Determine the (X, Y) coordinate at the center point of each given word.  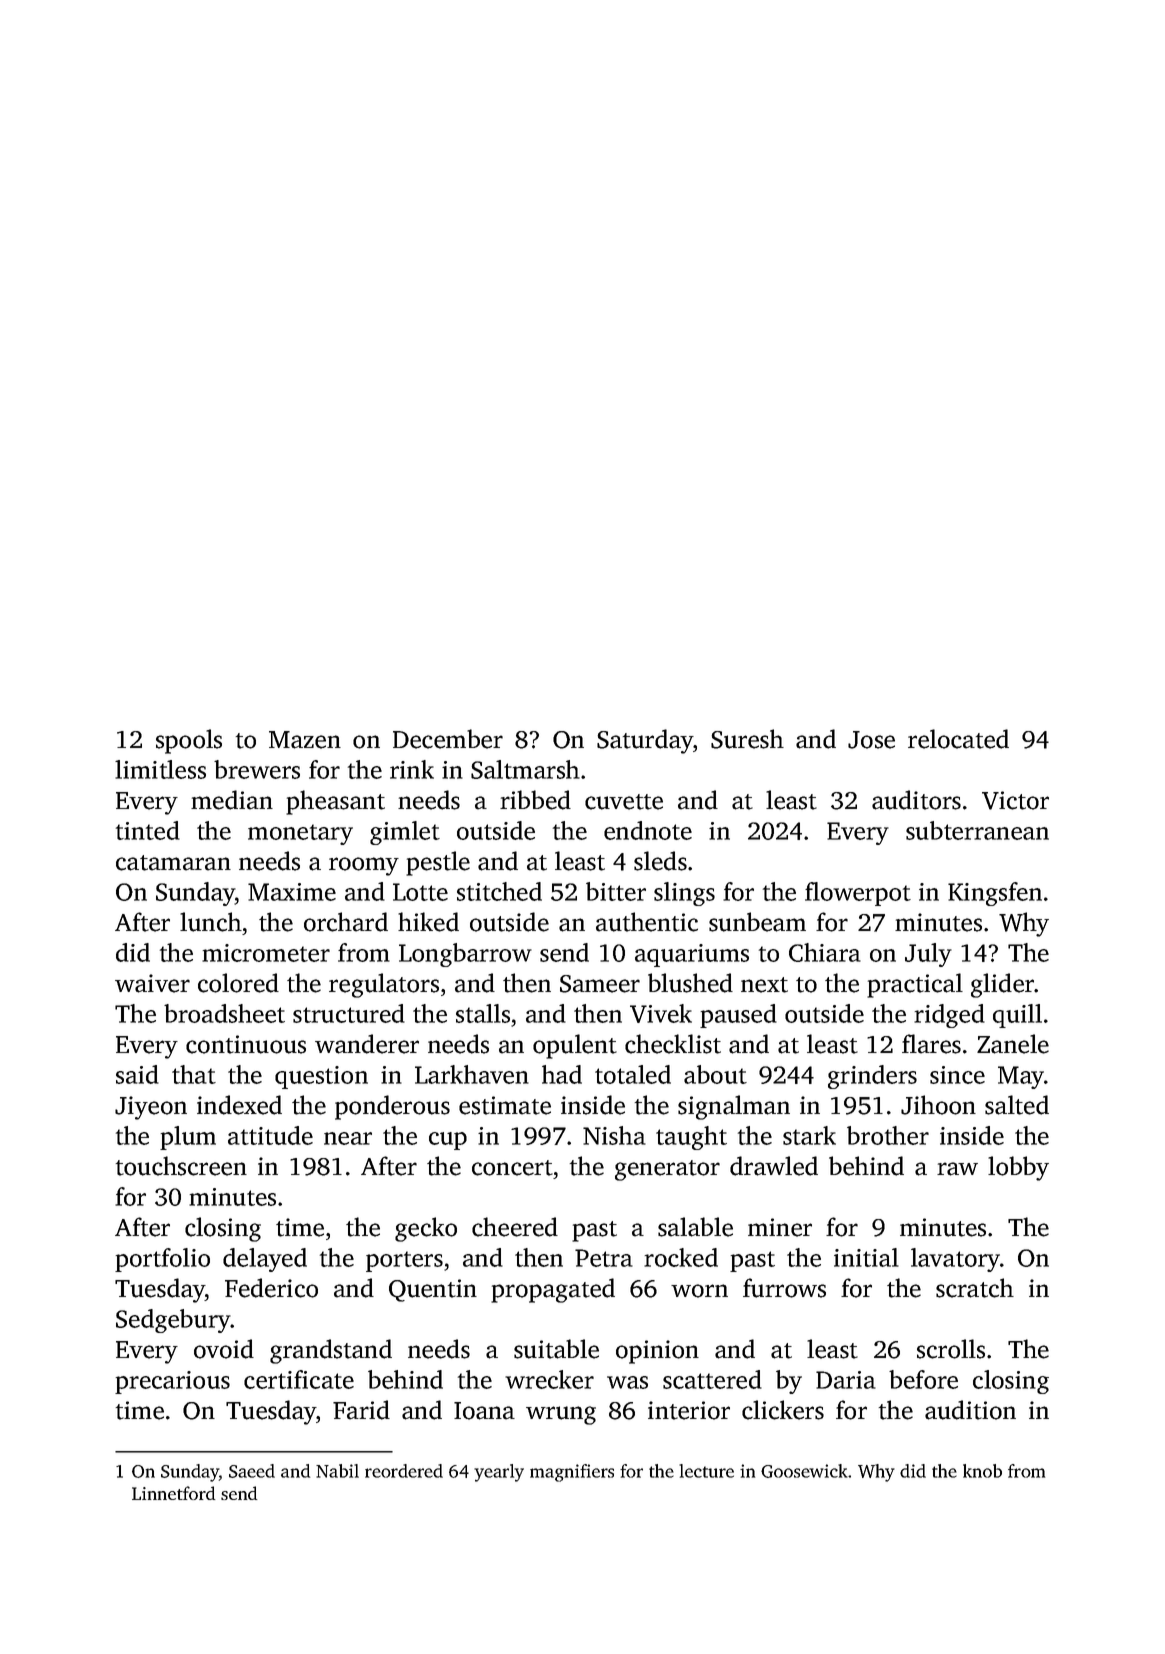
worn (699, 1291)
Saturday (645, 741)
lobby (1018, 1168)
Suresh (747, 739)
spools (189, 741)
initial (866, 1257)
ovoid (224, 1349)
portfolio (162, 1260)
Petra (604, 1258)
